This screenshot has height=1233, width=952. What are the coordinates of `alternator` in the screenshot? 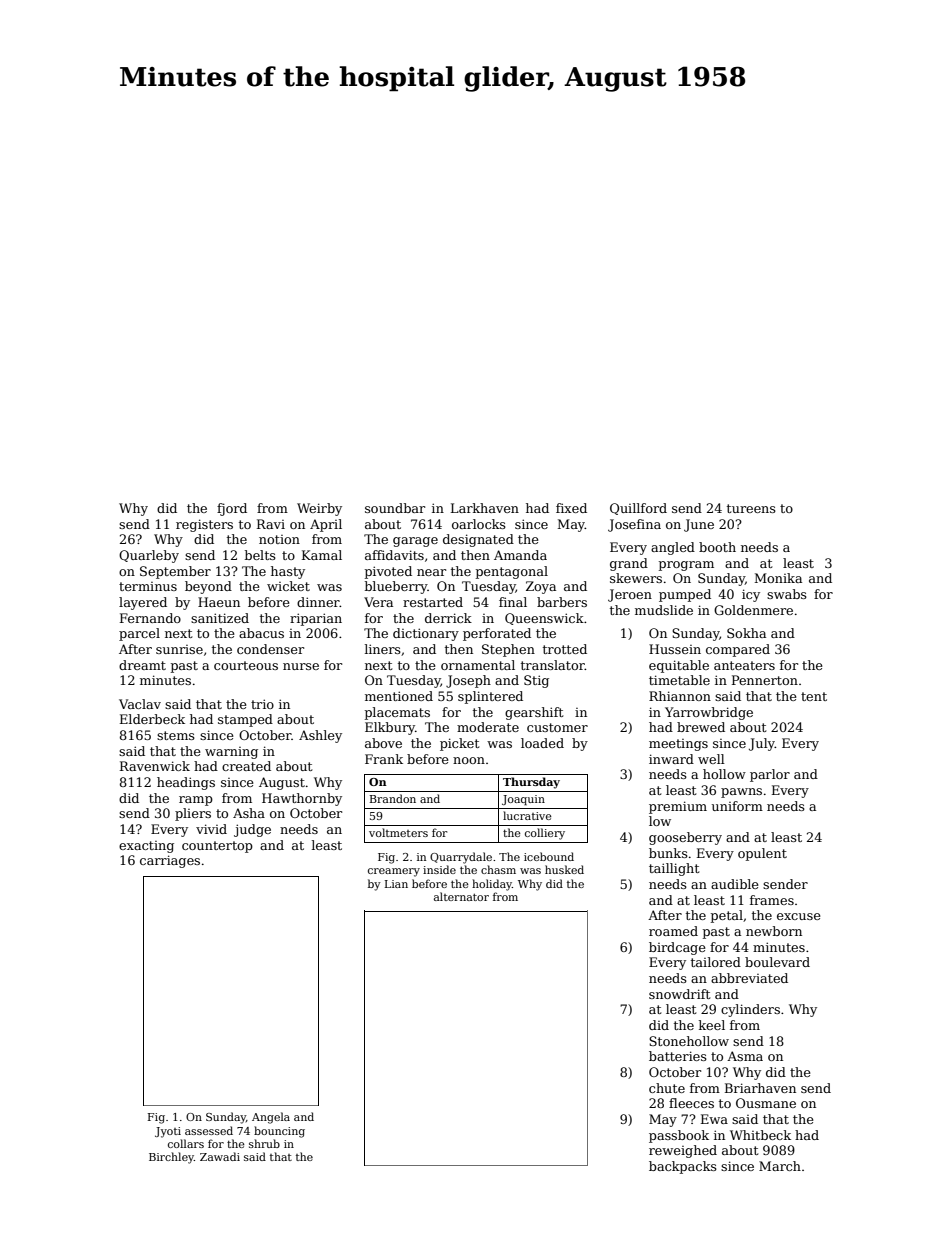 It's located at (461, 896).
